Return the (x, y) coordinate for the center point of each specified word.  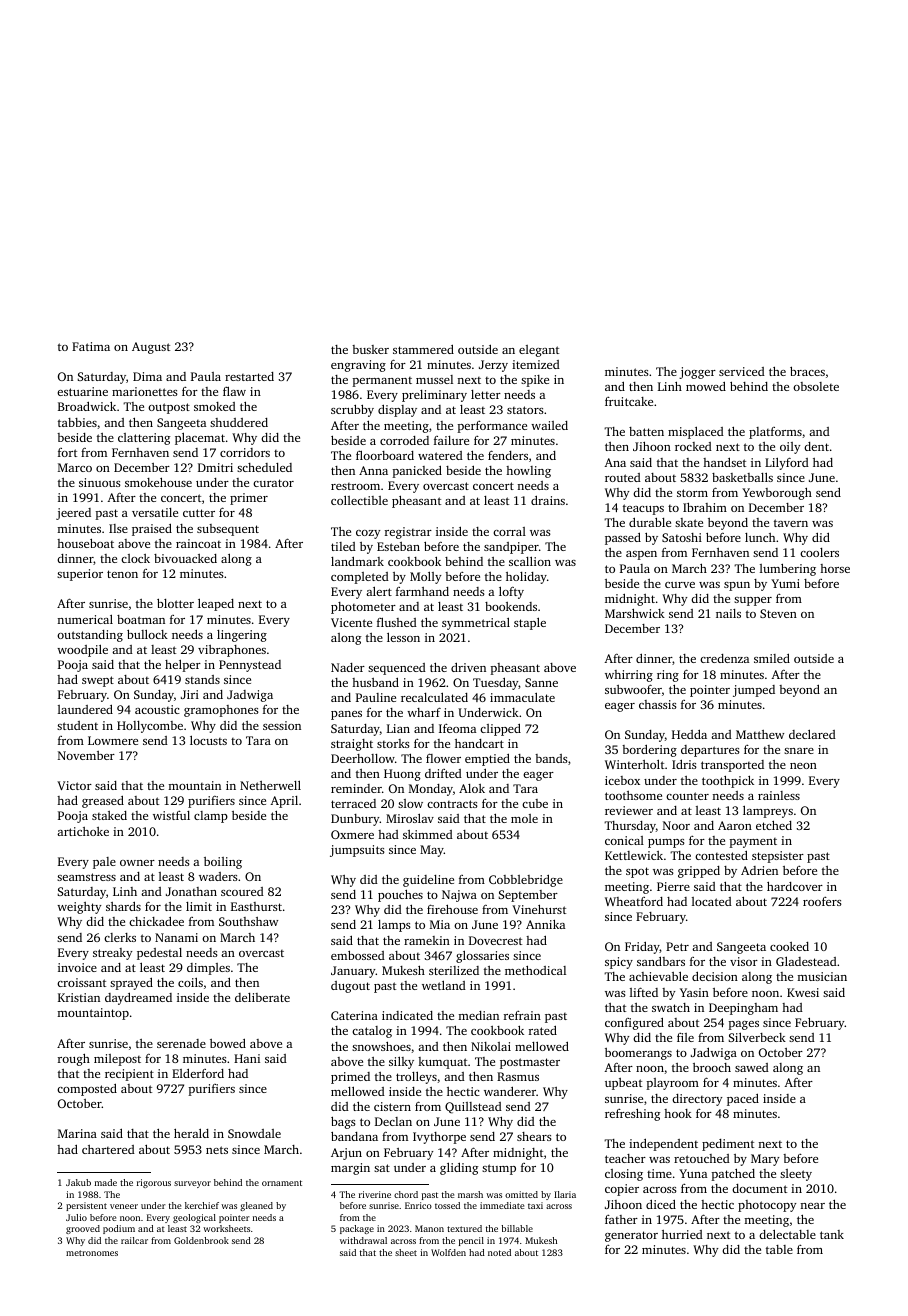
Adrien (759, 870)
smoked (215, 406)
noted (499, 1252)
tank (832, 1234)
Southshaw (248, 921)
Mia (440, 924)
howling (528, 472)
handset (724, 462)
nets (217, 1150)
